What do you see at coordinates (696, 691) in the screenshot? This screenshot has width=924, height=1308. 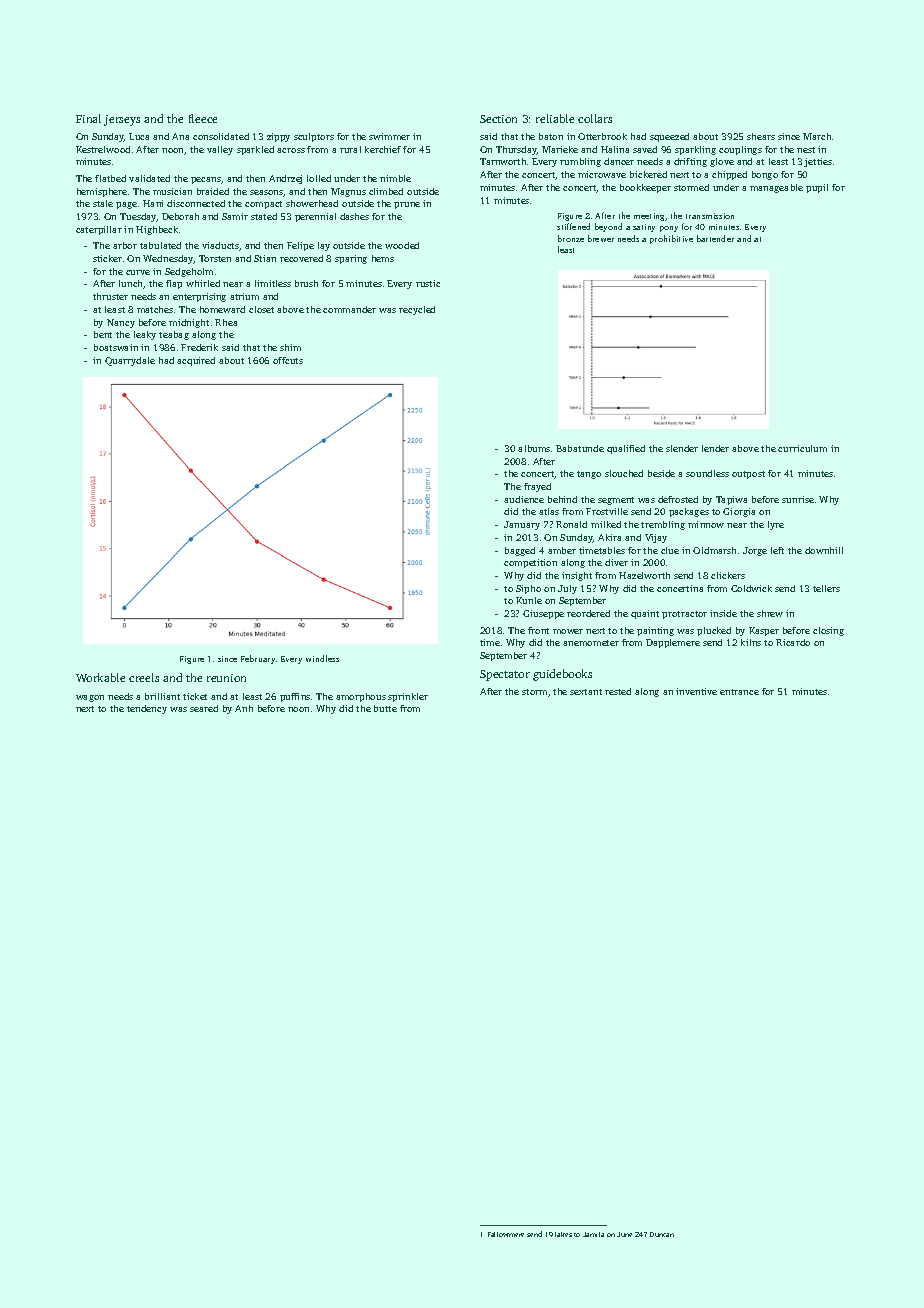 I see `inventive` at bounding box center [696, 691].
